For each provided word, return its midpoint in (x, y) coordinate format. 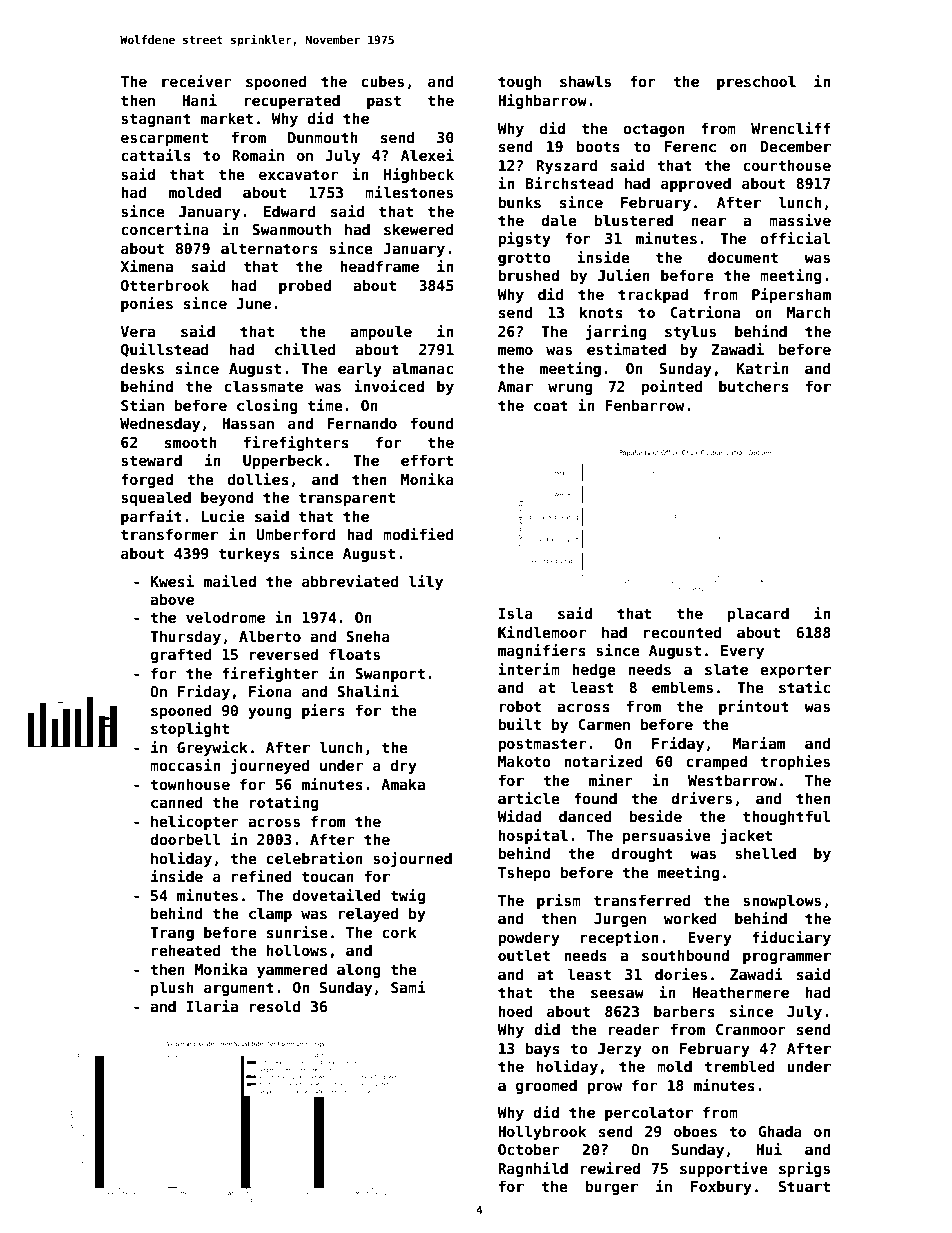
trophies (795, 762)
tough (519, 82)
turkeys (249, 554)
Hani (199, 100)
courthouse (787, 165)
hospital (533, 836)
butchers (754, 386)
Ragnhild (533, 1169)
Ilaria (212, 1006)
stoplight (190, 729)
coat (551, 405)
